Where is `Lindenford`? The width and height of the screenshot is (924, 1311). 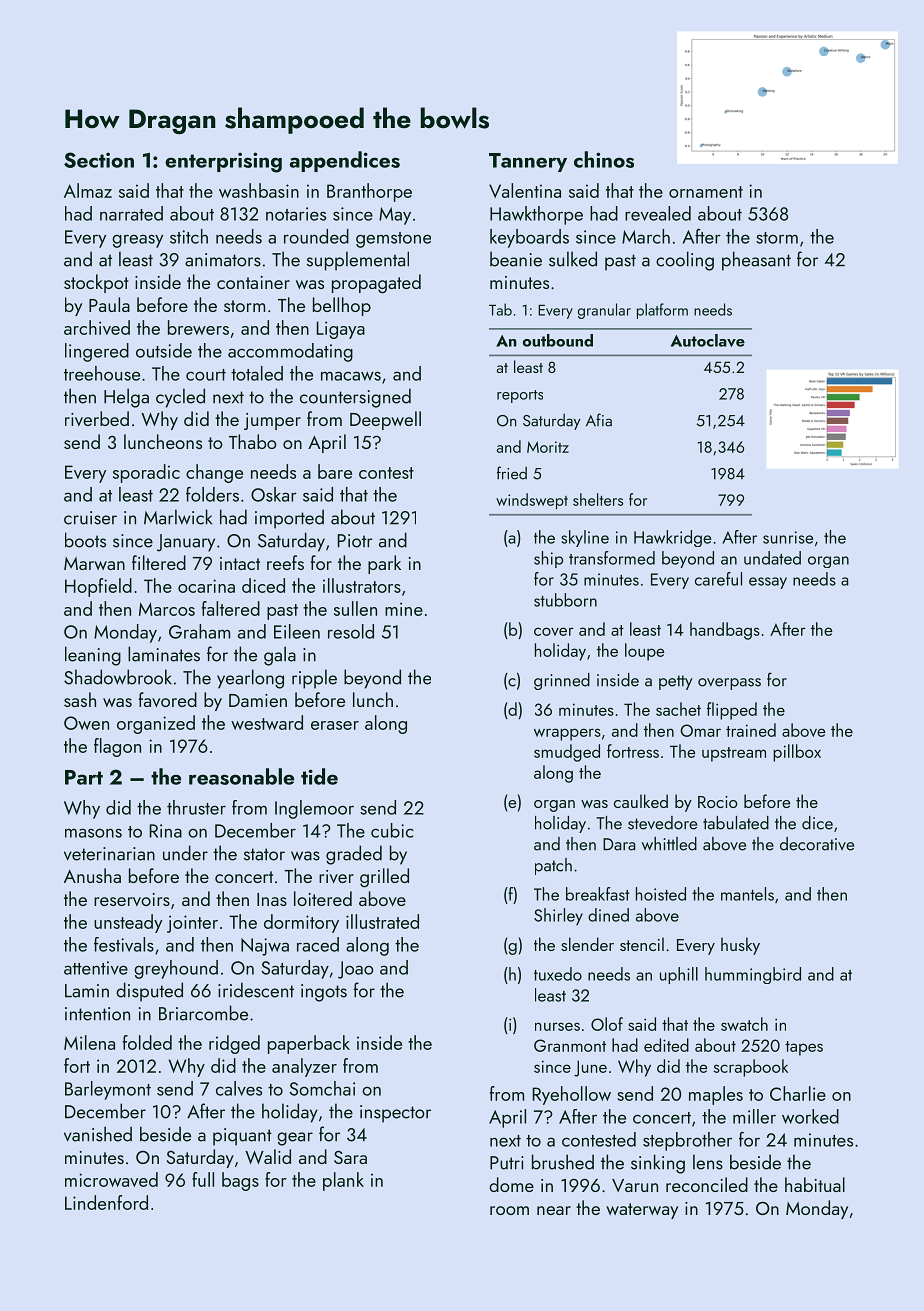
Lindenford is located at coordinates (106, 1202).
